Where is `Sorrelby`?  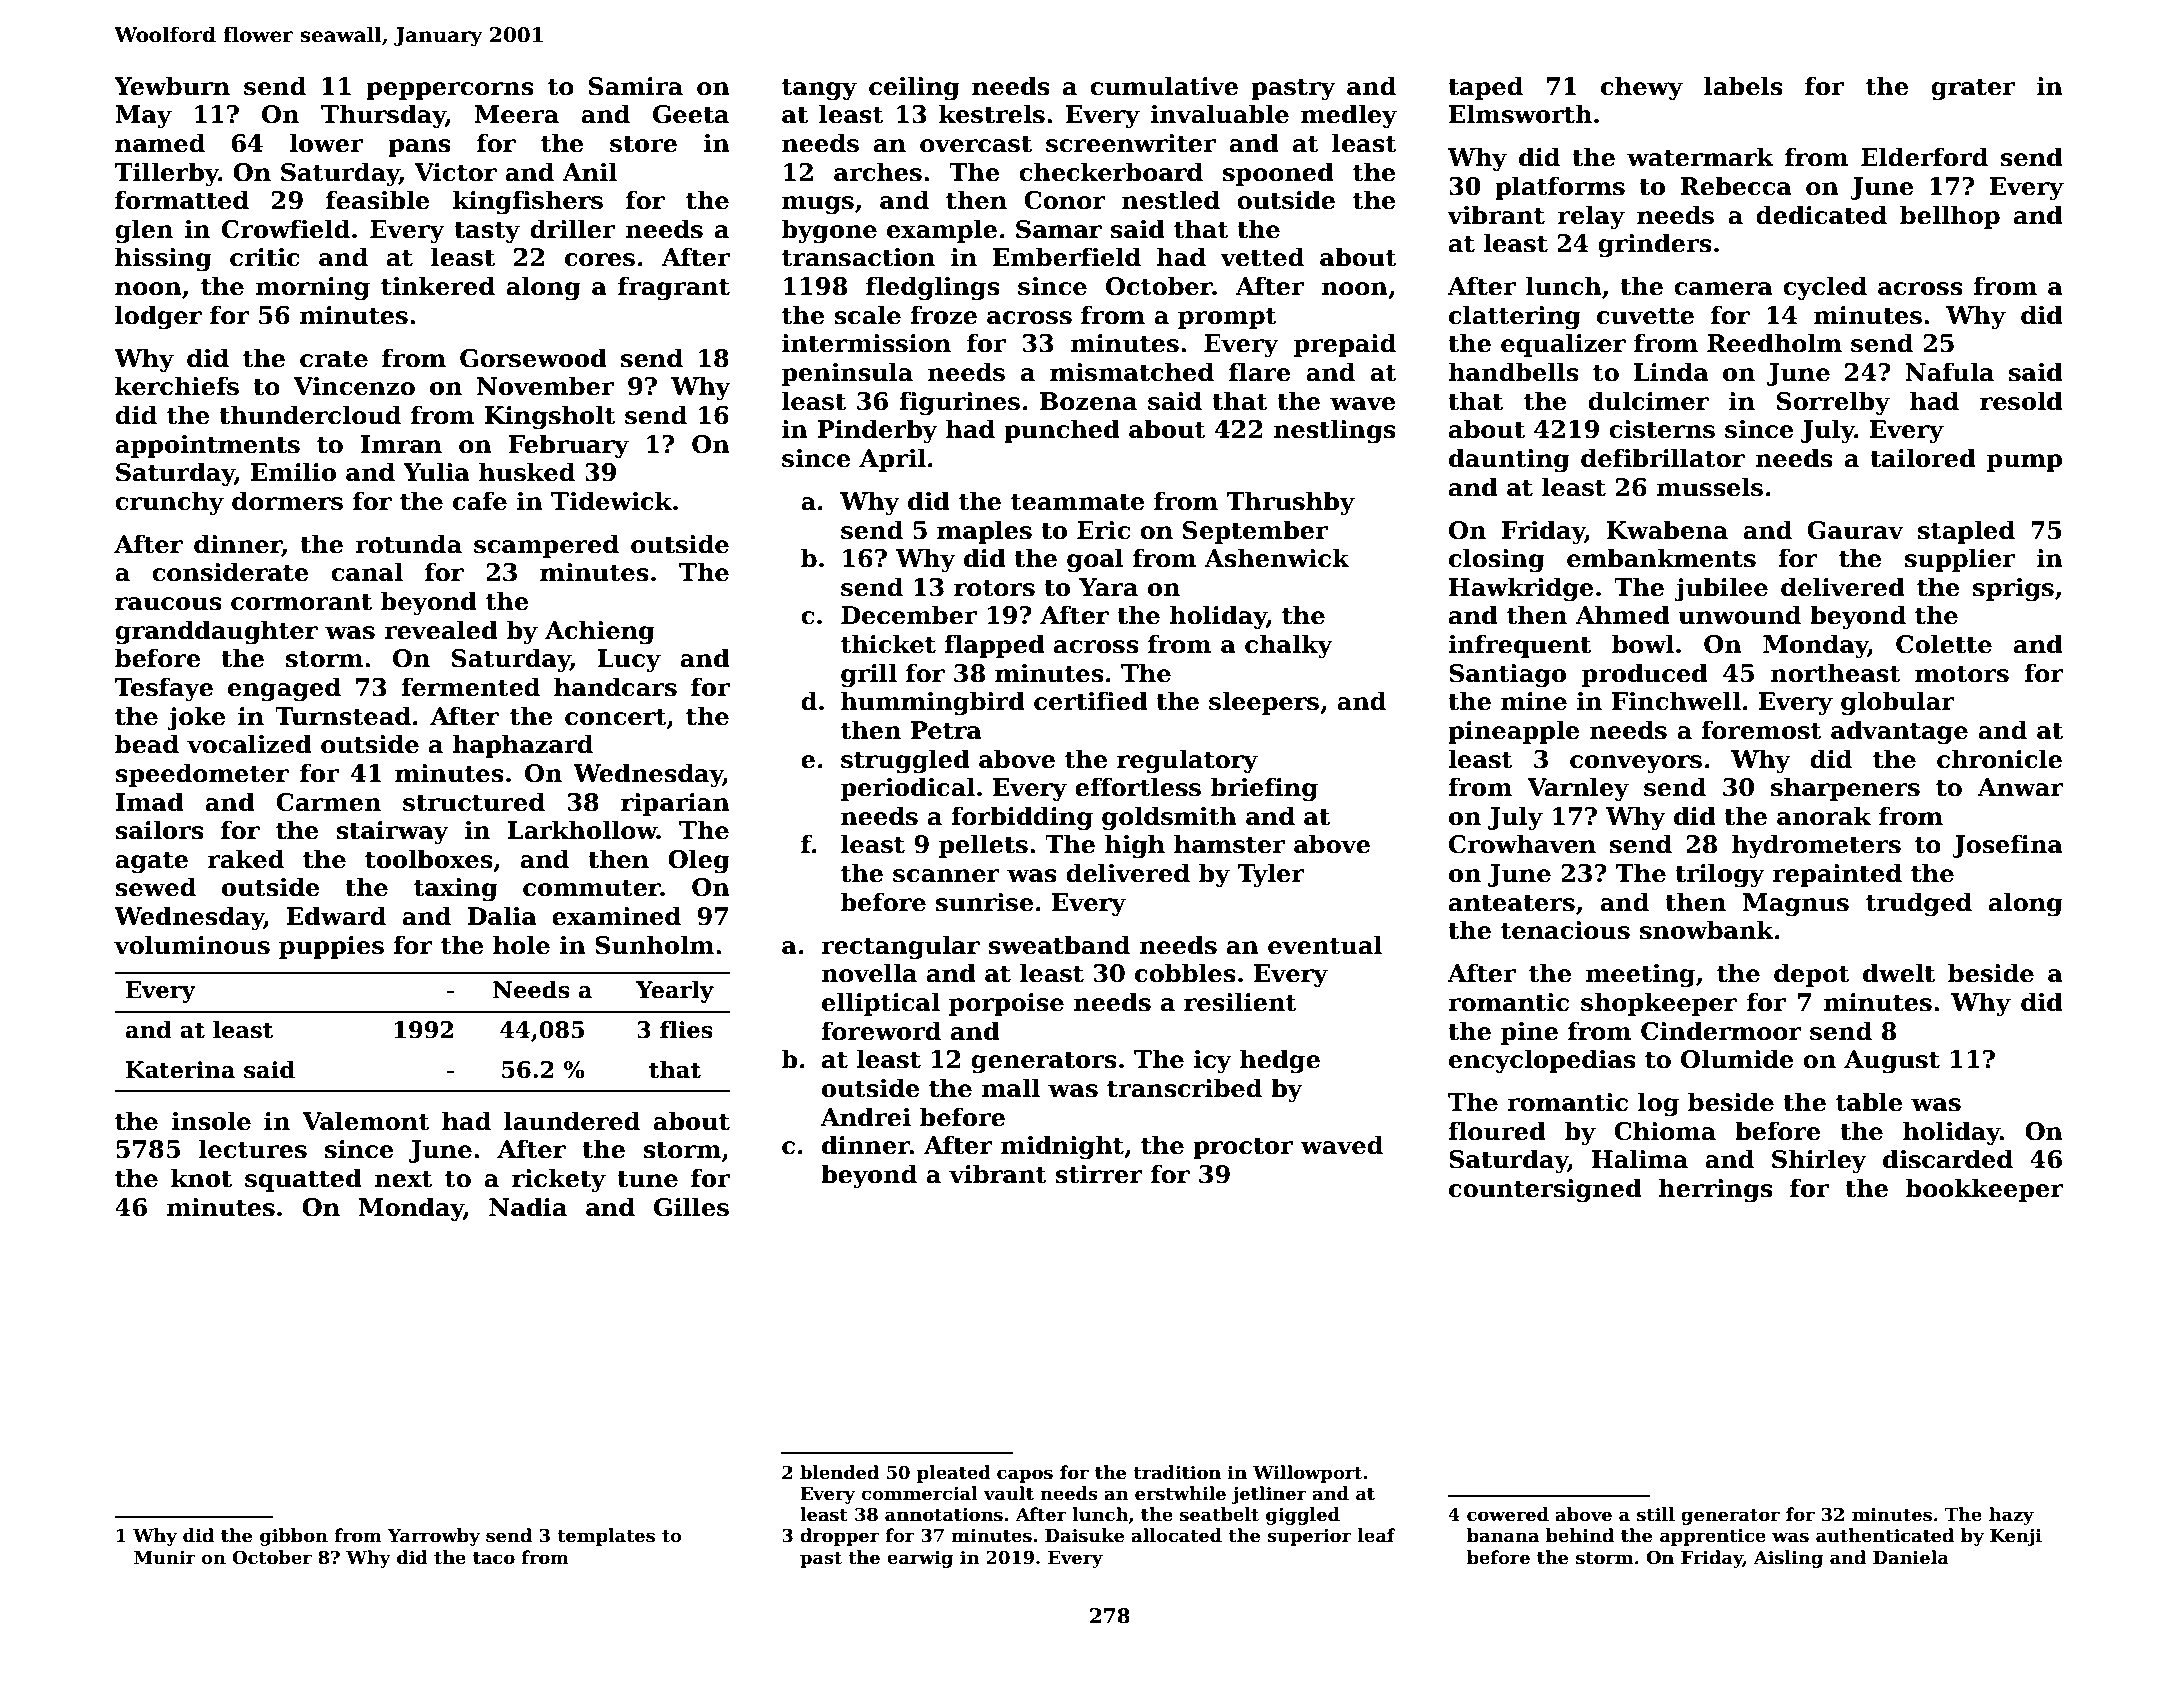
Sorrelby is located at coordinates (1833, 403).
